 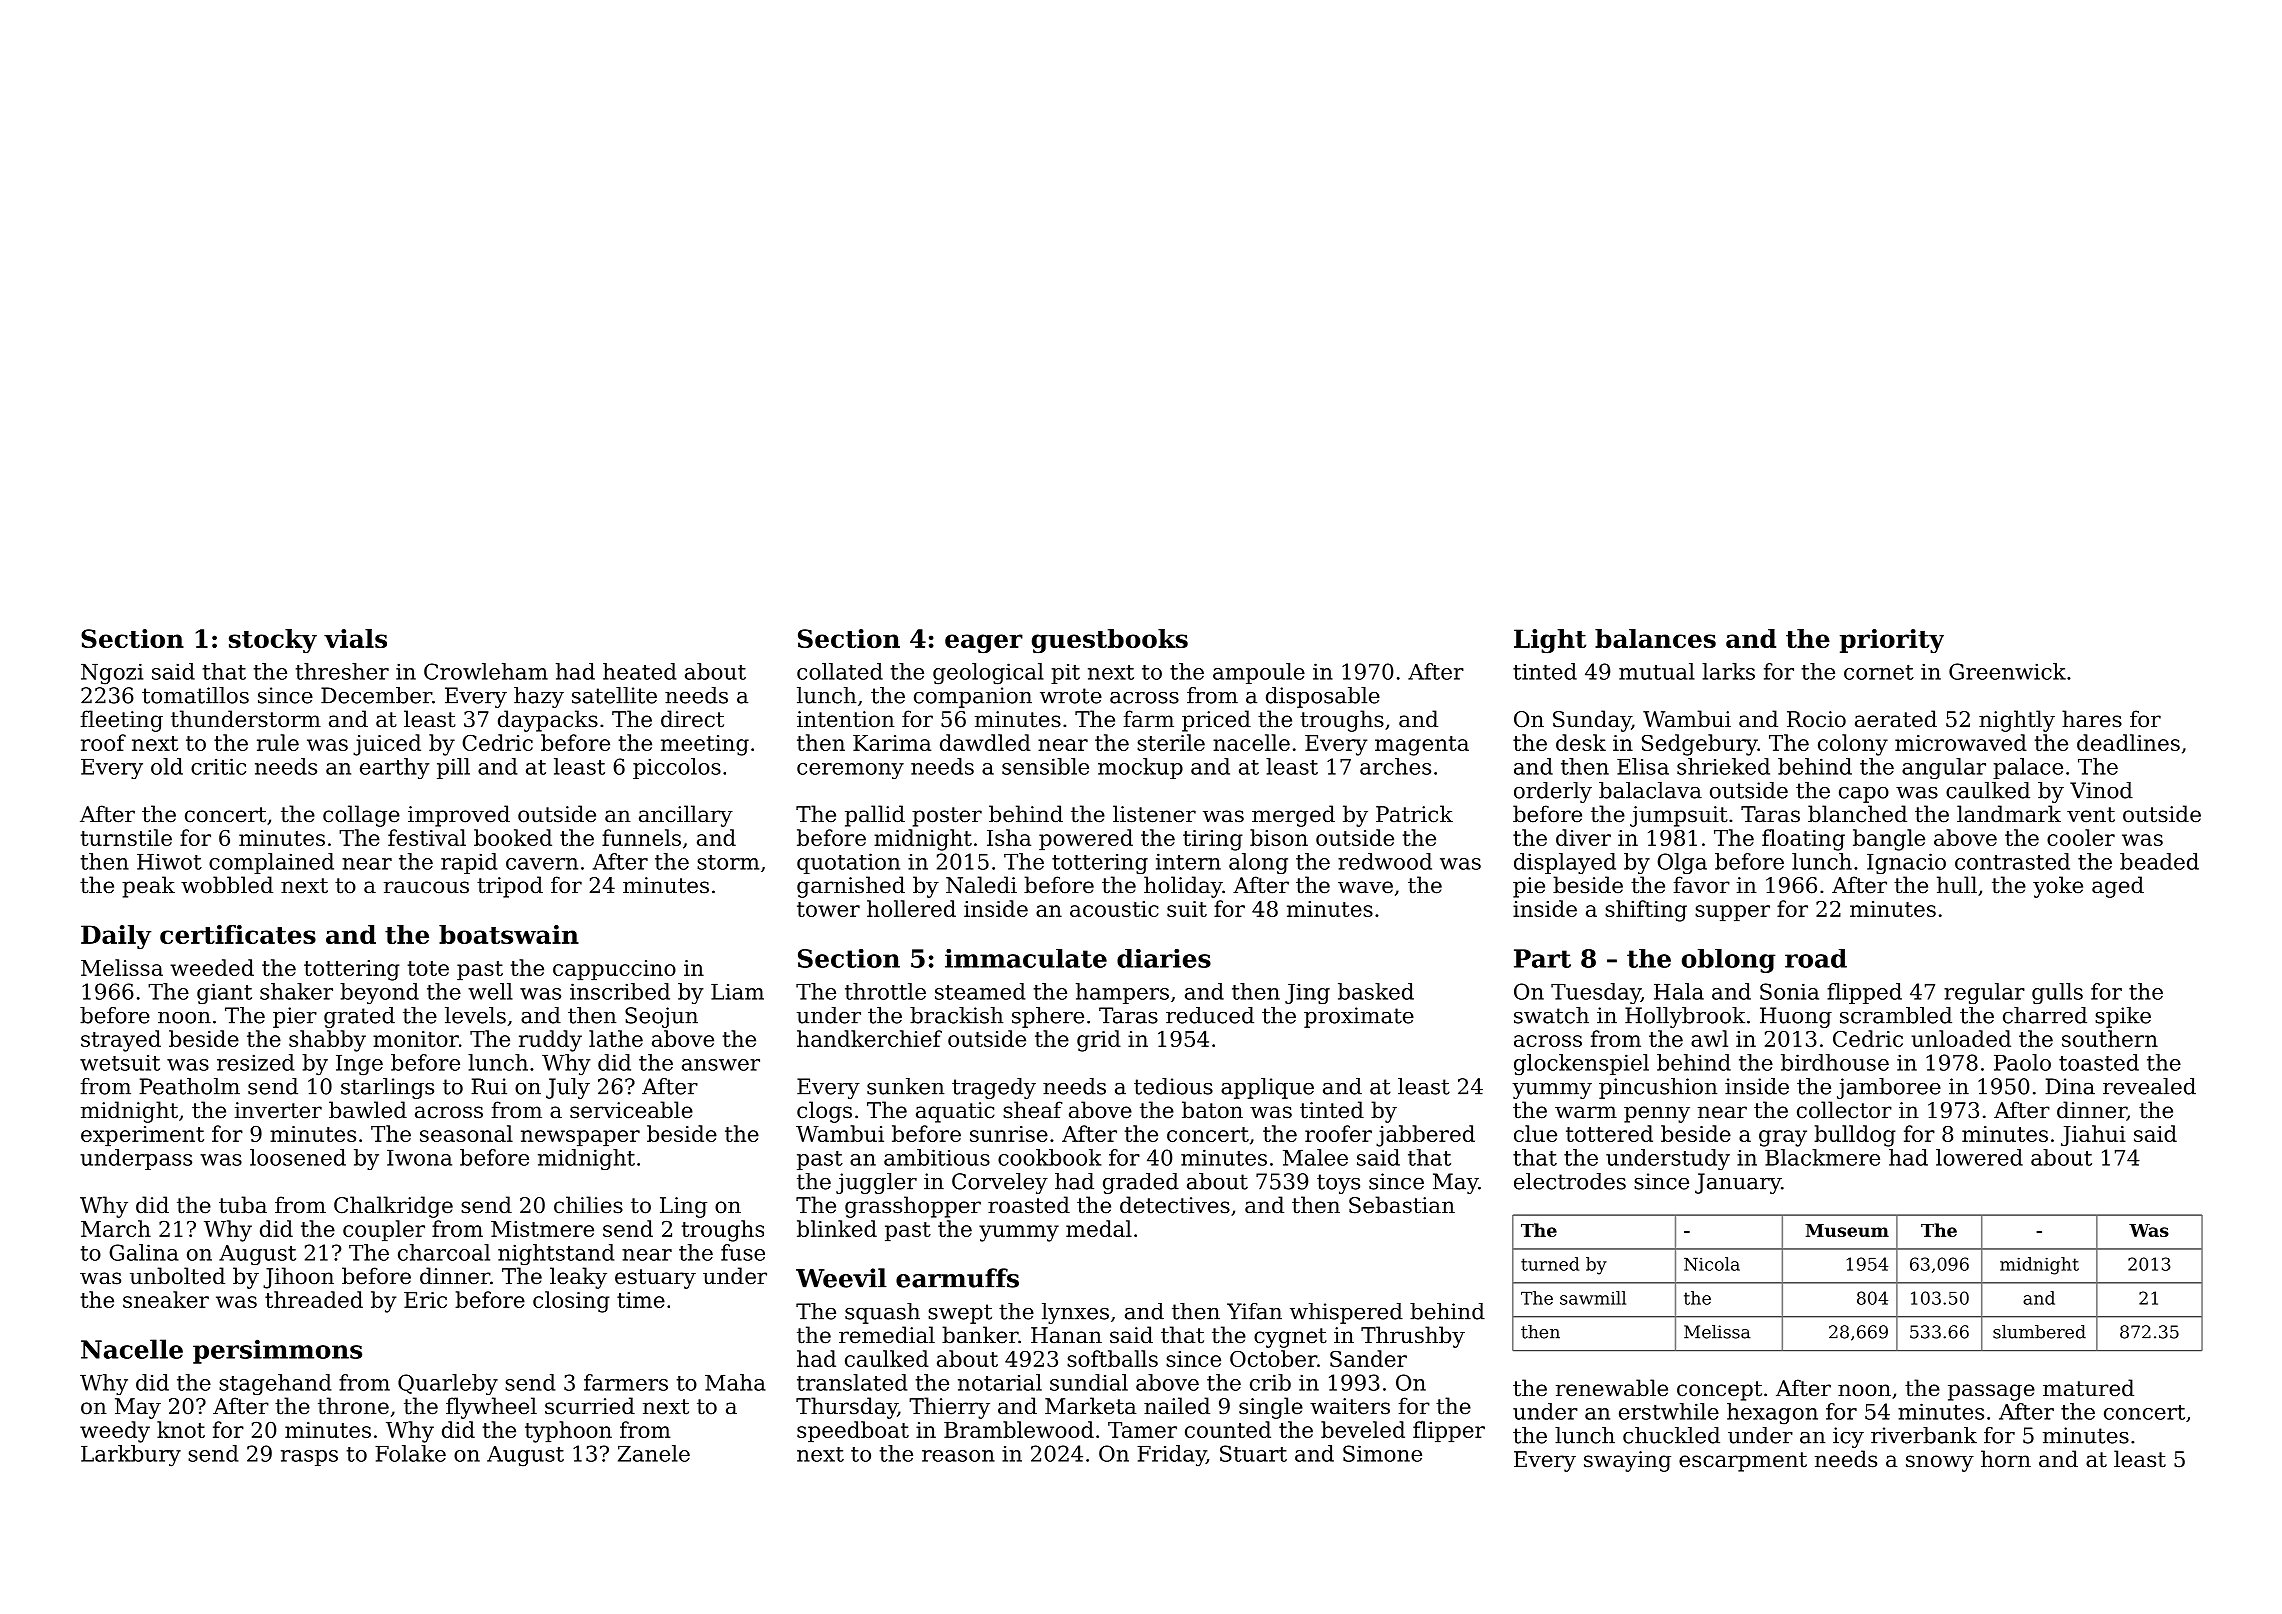 I want to click on reason, so click(x=958, y=1456).
